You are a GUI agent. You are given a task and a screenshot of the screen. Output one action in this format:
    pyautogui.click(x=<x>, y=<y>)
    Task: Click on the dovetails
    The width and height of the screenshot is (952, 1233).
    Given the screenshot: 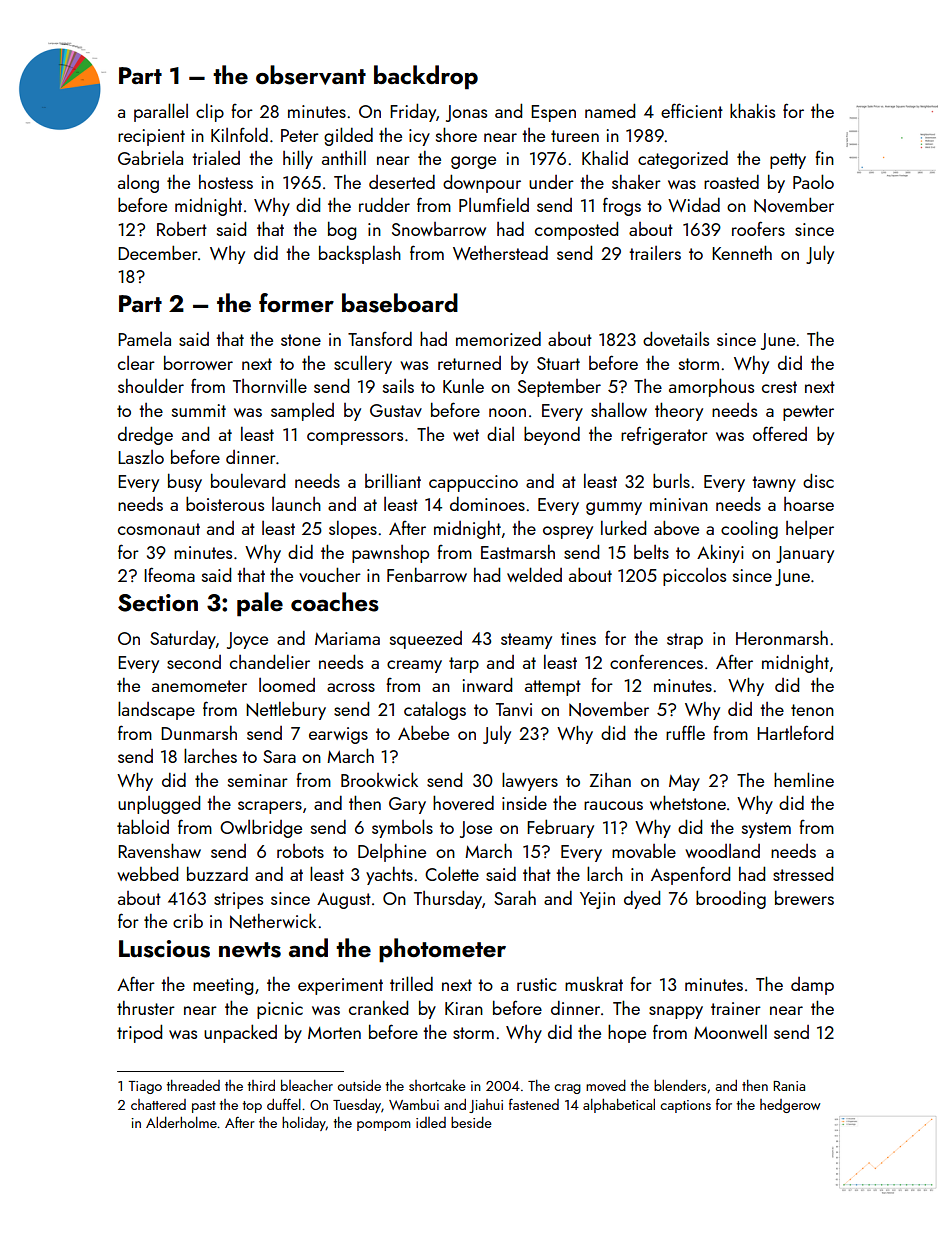 What is the action you would take?
    pyautogui.click(x=676, y=338)
